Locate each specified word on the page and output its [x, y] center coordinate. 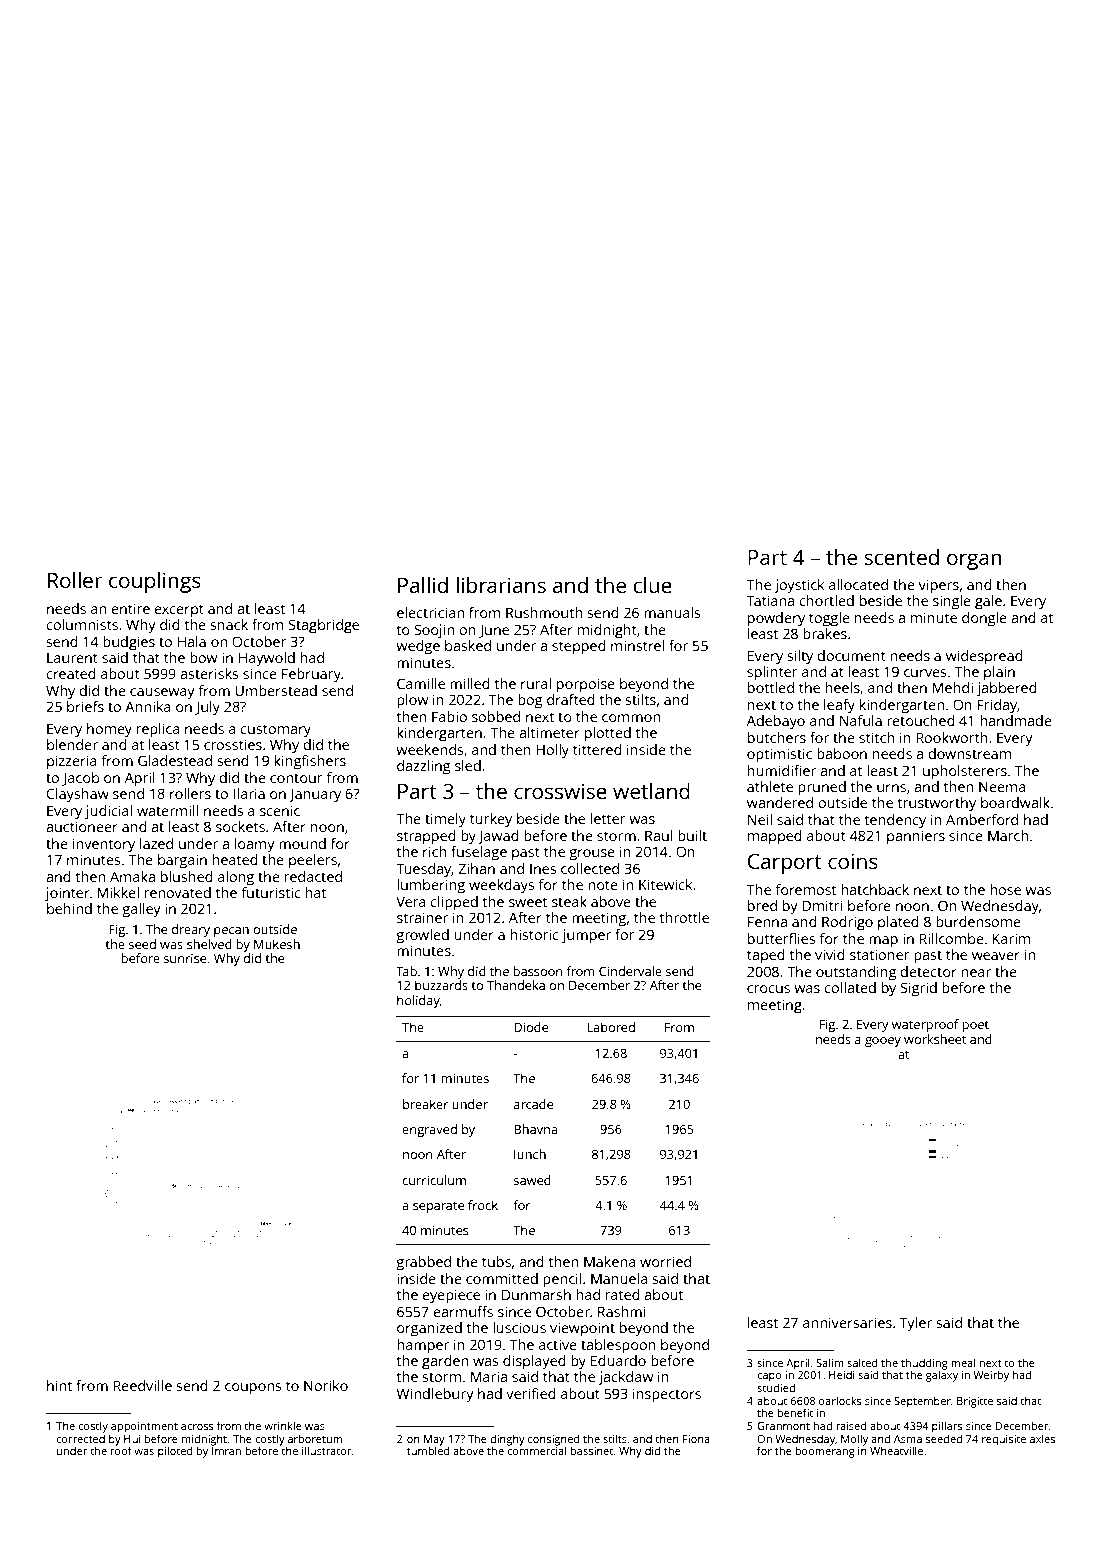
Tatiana [770, 600]
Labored [611, 1027]
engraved [429, 1130]
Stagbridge [323, 626]
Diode [531, 1027]
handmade [1016, 720]
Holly [552, 751]
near [976, 973]
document [851, 655]
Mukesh [277, 944]
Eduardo [618, 1360]
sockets [240, 826]
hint [59, 1385]
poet [975, 1026]
